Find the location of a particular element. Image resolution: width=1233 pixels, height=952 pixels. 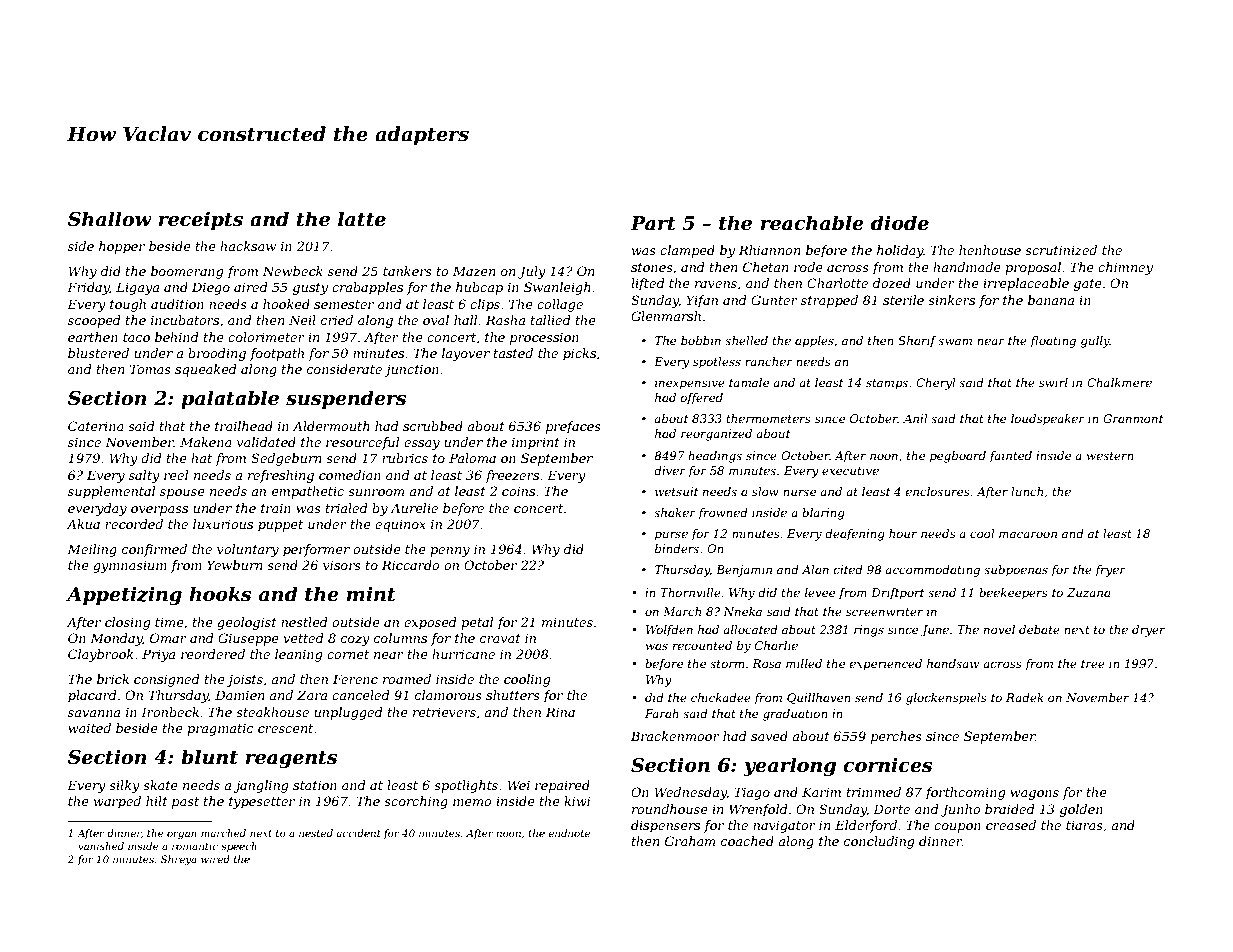

wired is located at coordinates (215, 859).
